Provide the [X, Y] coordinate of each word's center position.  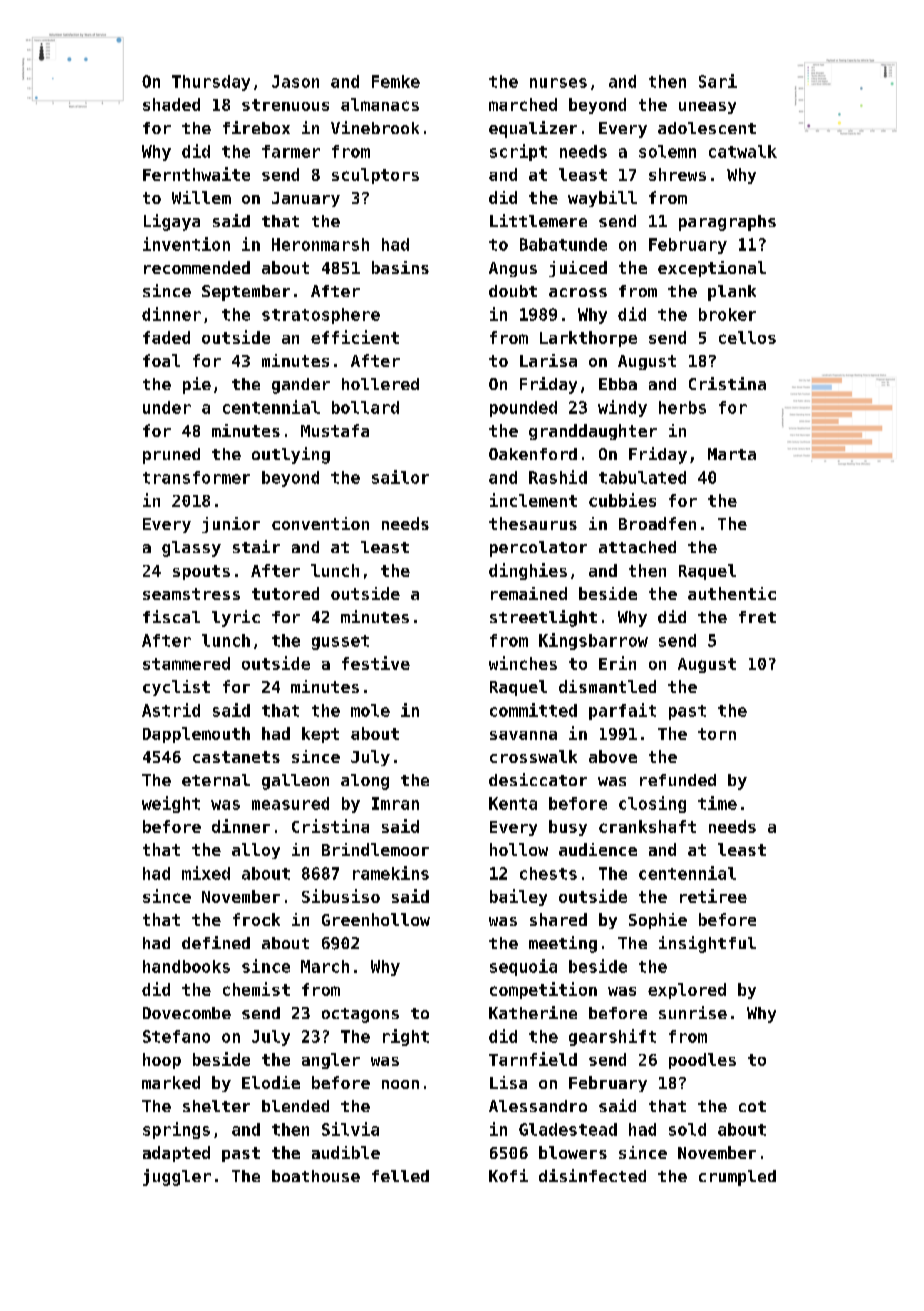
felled [400, 1176]
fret [757, 617]
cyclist [176, 688]
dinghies [528, 571]
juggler [177, 1177]
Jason [295, 81]
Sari [718, 81]
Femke [396, 81]
